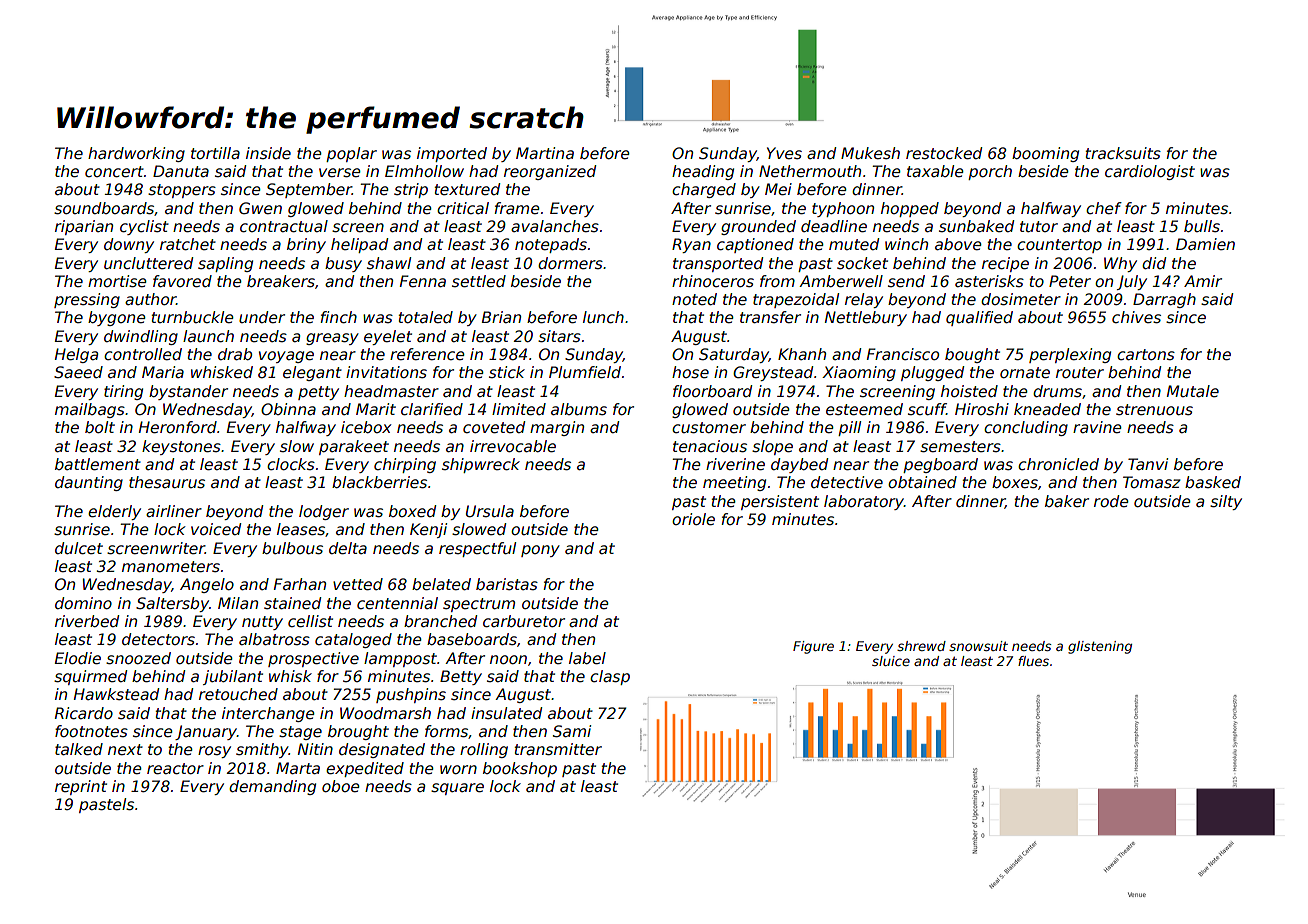 The image size is (1308, 924). I want to click on pill, so click(849, 428).
